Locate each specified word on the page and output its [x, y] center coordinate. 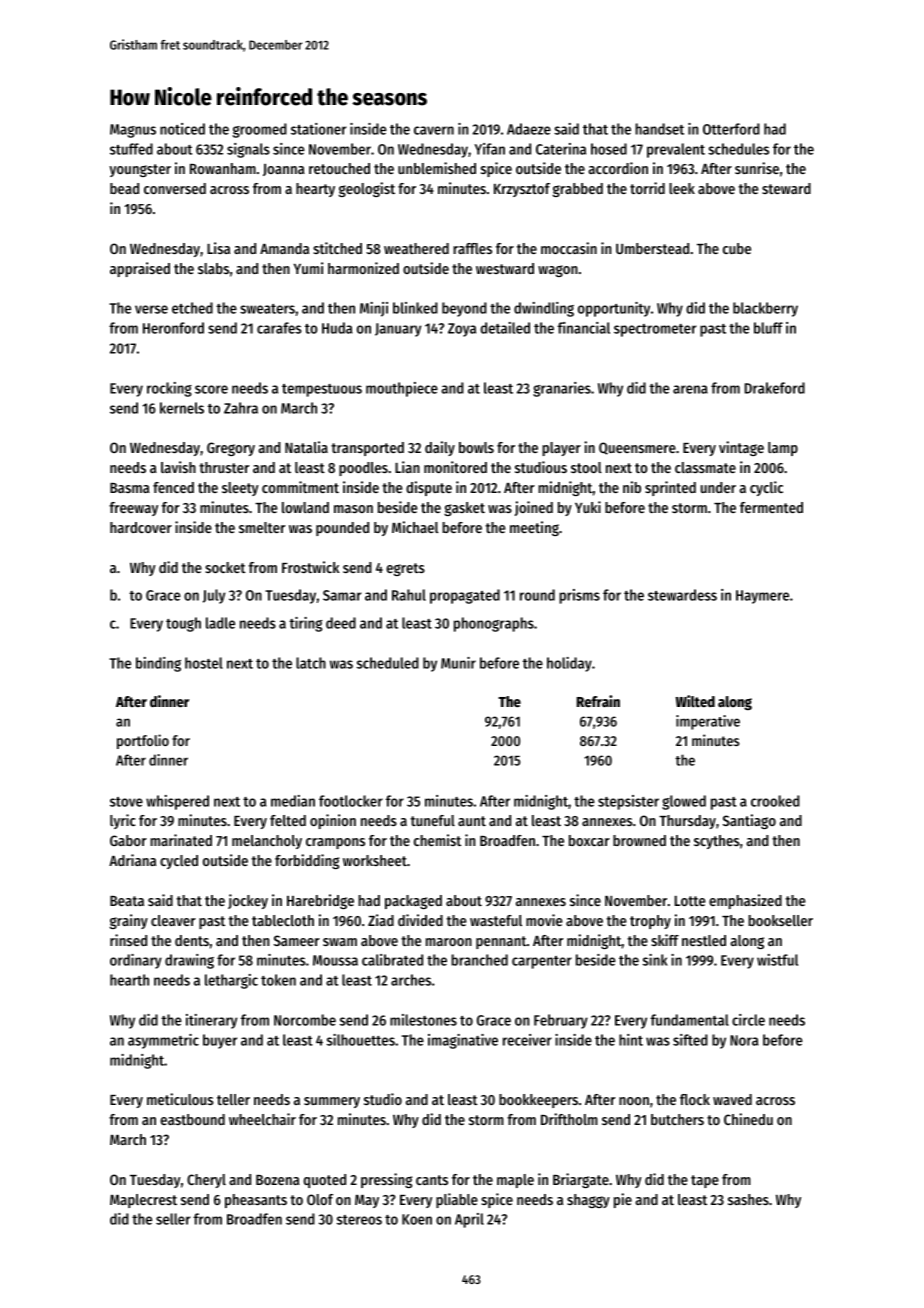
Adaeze [529, 129]
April [469, 1220]
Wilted [695, 701]
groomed [260, 130]
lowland [305, 507]
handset [659, 129]
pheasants [256, 1201]
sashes [748, 1199]
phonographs [494, 624]
